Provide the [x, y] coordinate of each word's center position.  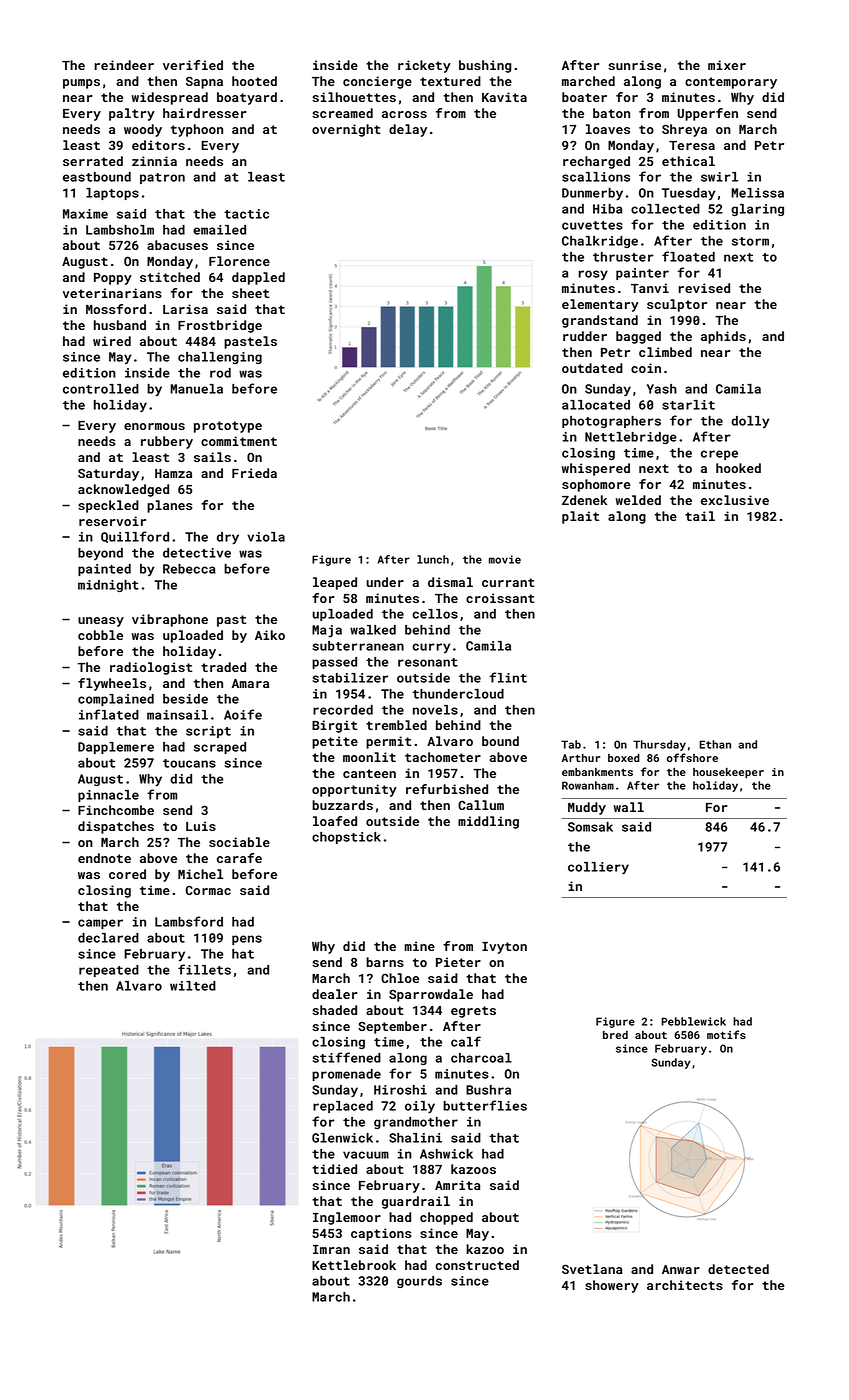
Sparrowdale [431, 995]
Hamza [173, 473]
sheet [250, 293]
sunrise [634, 65]
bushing [485, 66]
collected [665, 209]
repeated [109, 971]
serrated [93, 161]
